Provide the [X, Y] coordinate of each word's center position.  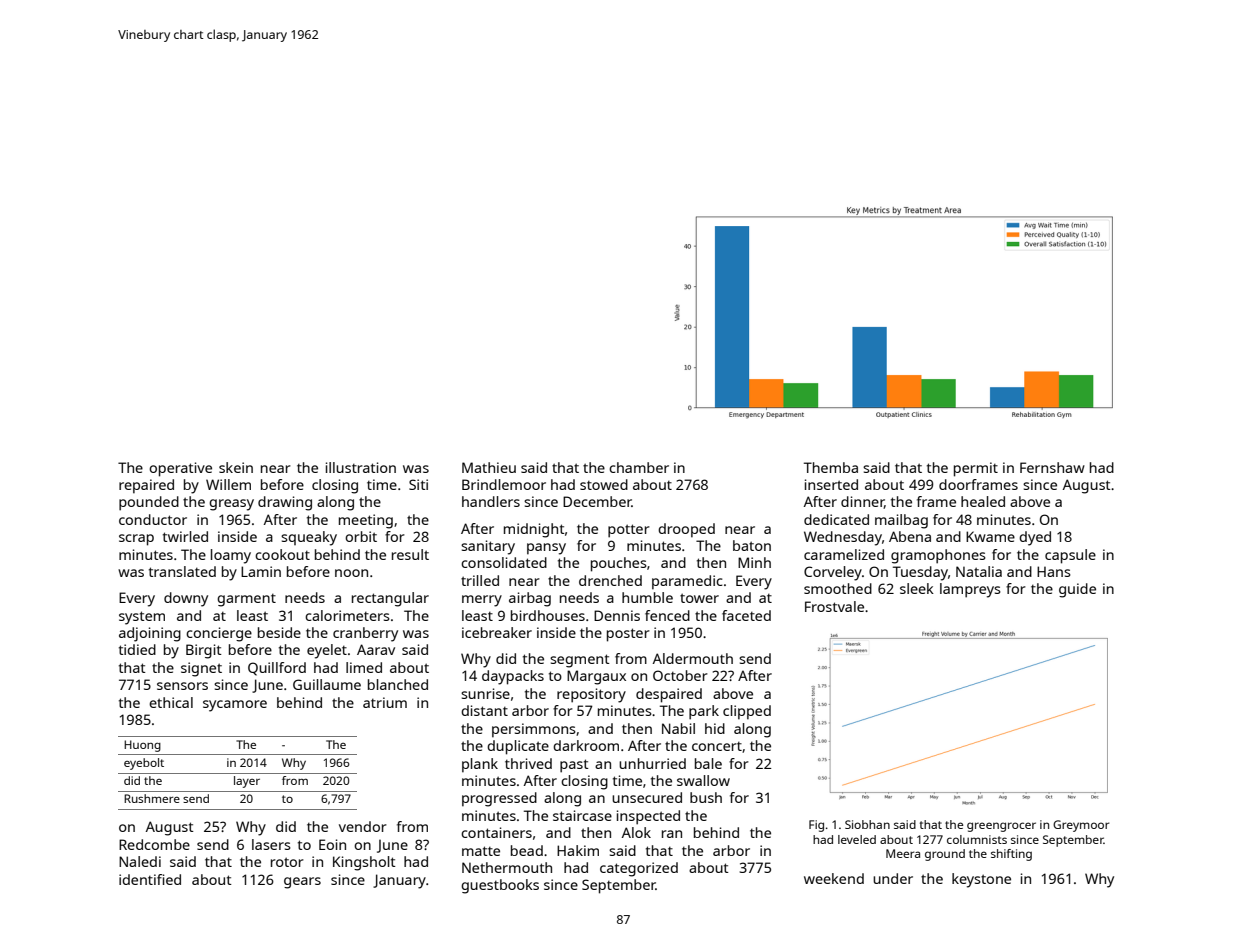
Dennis [617, 615]
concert [717, 746]
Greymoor [1081, 826]
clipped [747, 712]
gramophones [938, 556]
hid [715, 728]
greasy [231, 505]
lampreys [970, 590]
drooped [686, 530]
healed [983, 501]
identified [150, 879]
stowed [604, 484]
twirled [185, 536]
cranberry [365, 634]
